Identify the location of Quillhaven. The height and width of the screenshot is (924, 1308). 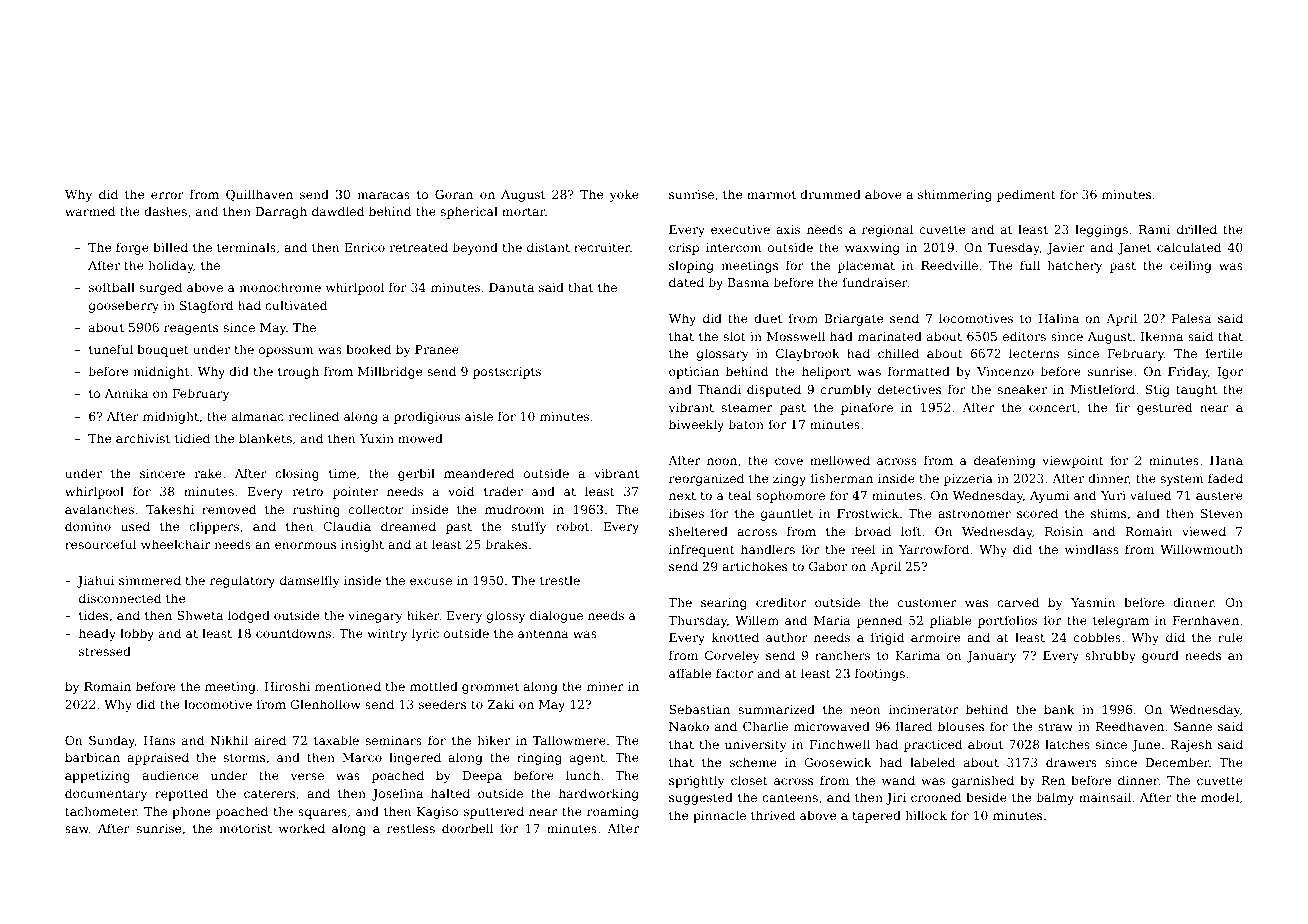
(259, 195).
